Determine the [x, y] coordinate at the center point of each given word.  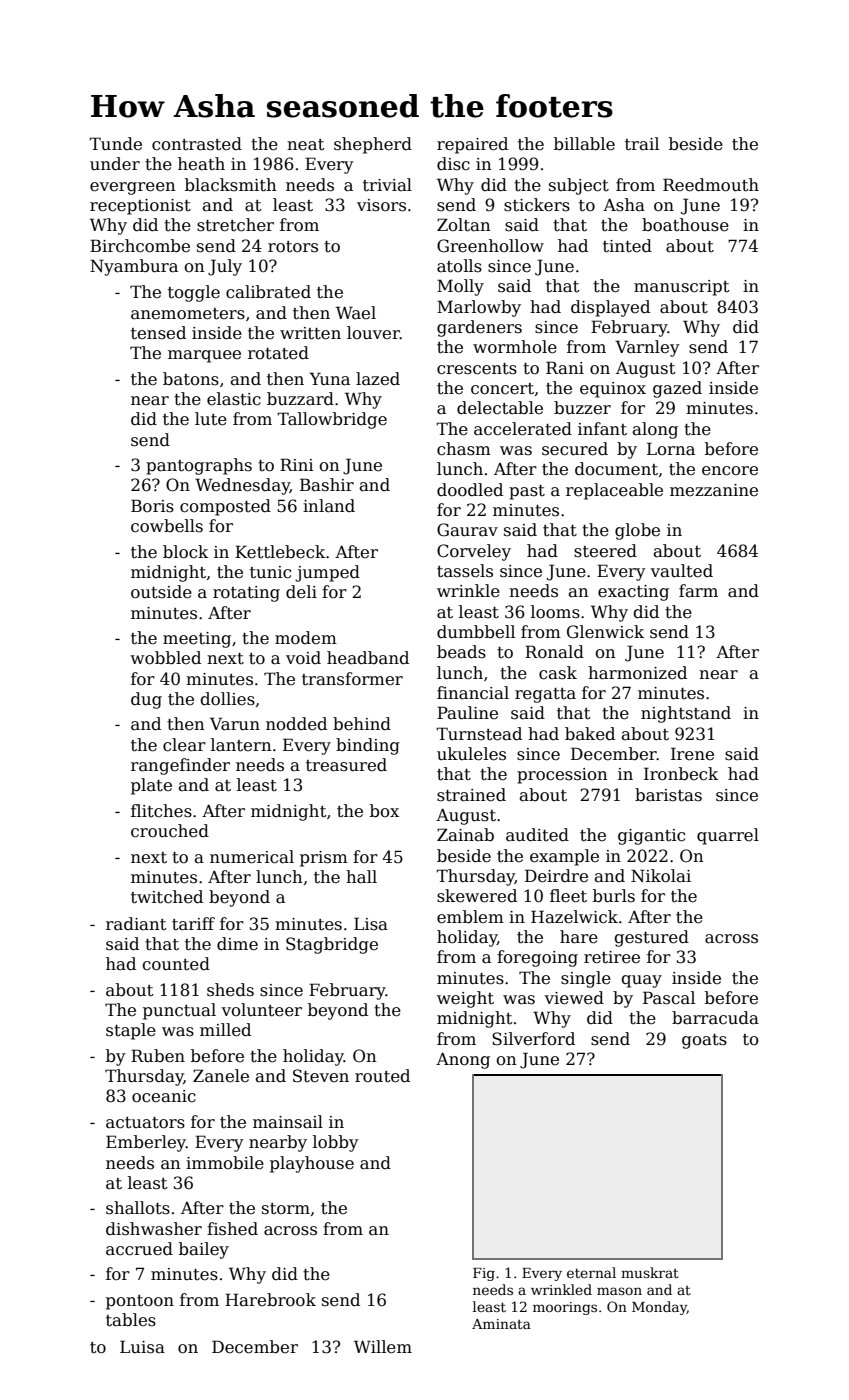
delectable [500, 408]
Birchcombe [140, 246]
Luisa [142, 1347]
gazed [677, 389]
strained [471, 795]
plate [151, 786]
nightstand [686, 714]
